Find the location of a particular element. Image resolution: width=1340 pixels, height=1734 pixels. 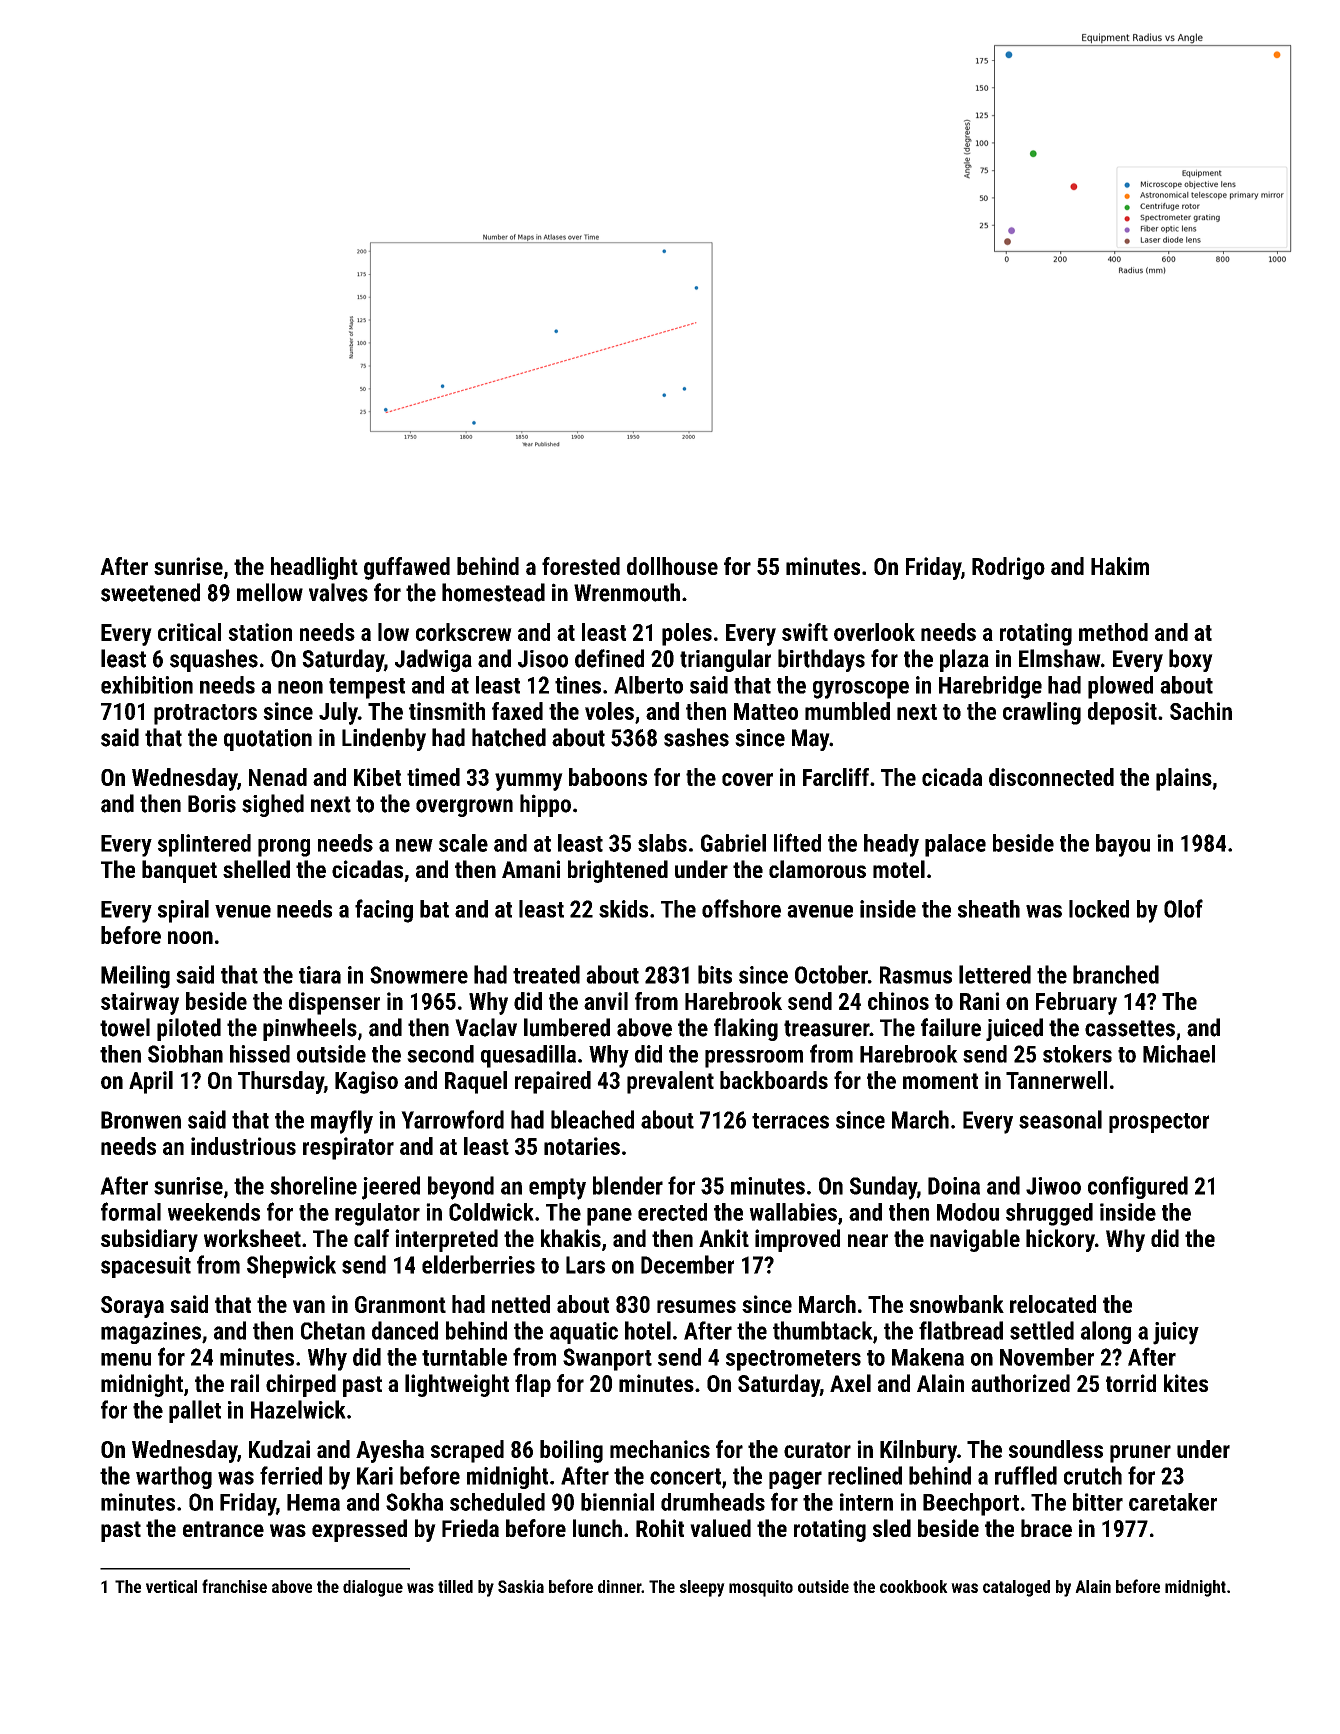

Hakim is located at coordinates (1120, 566).
